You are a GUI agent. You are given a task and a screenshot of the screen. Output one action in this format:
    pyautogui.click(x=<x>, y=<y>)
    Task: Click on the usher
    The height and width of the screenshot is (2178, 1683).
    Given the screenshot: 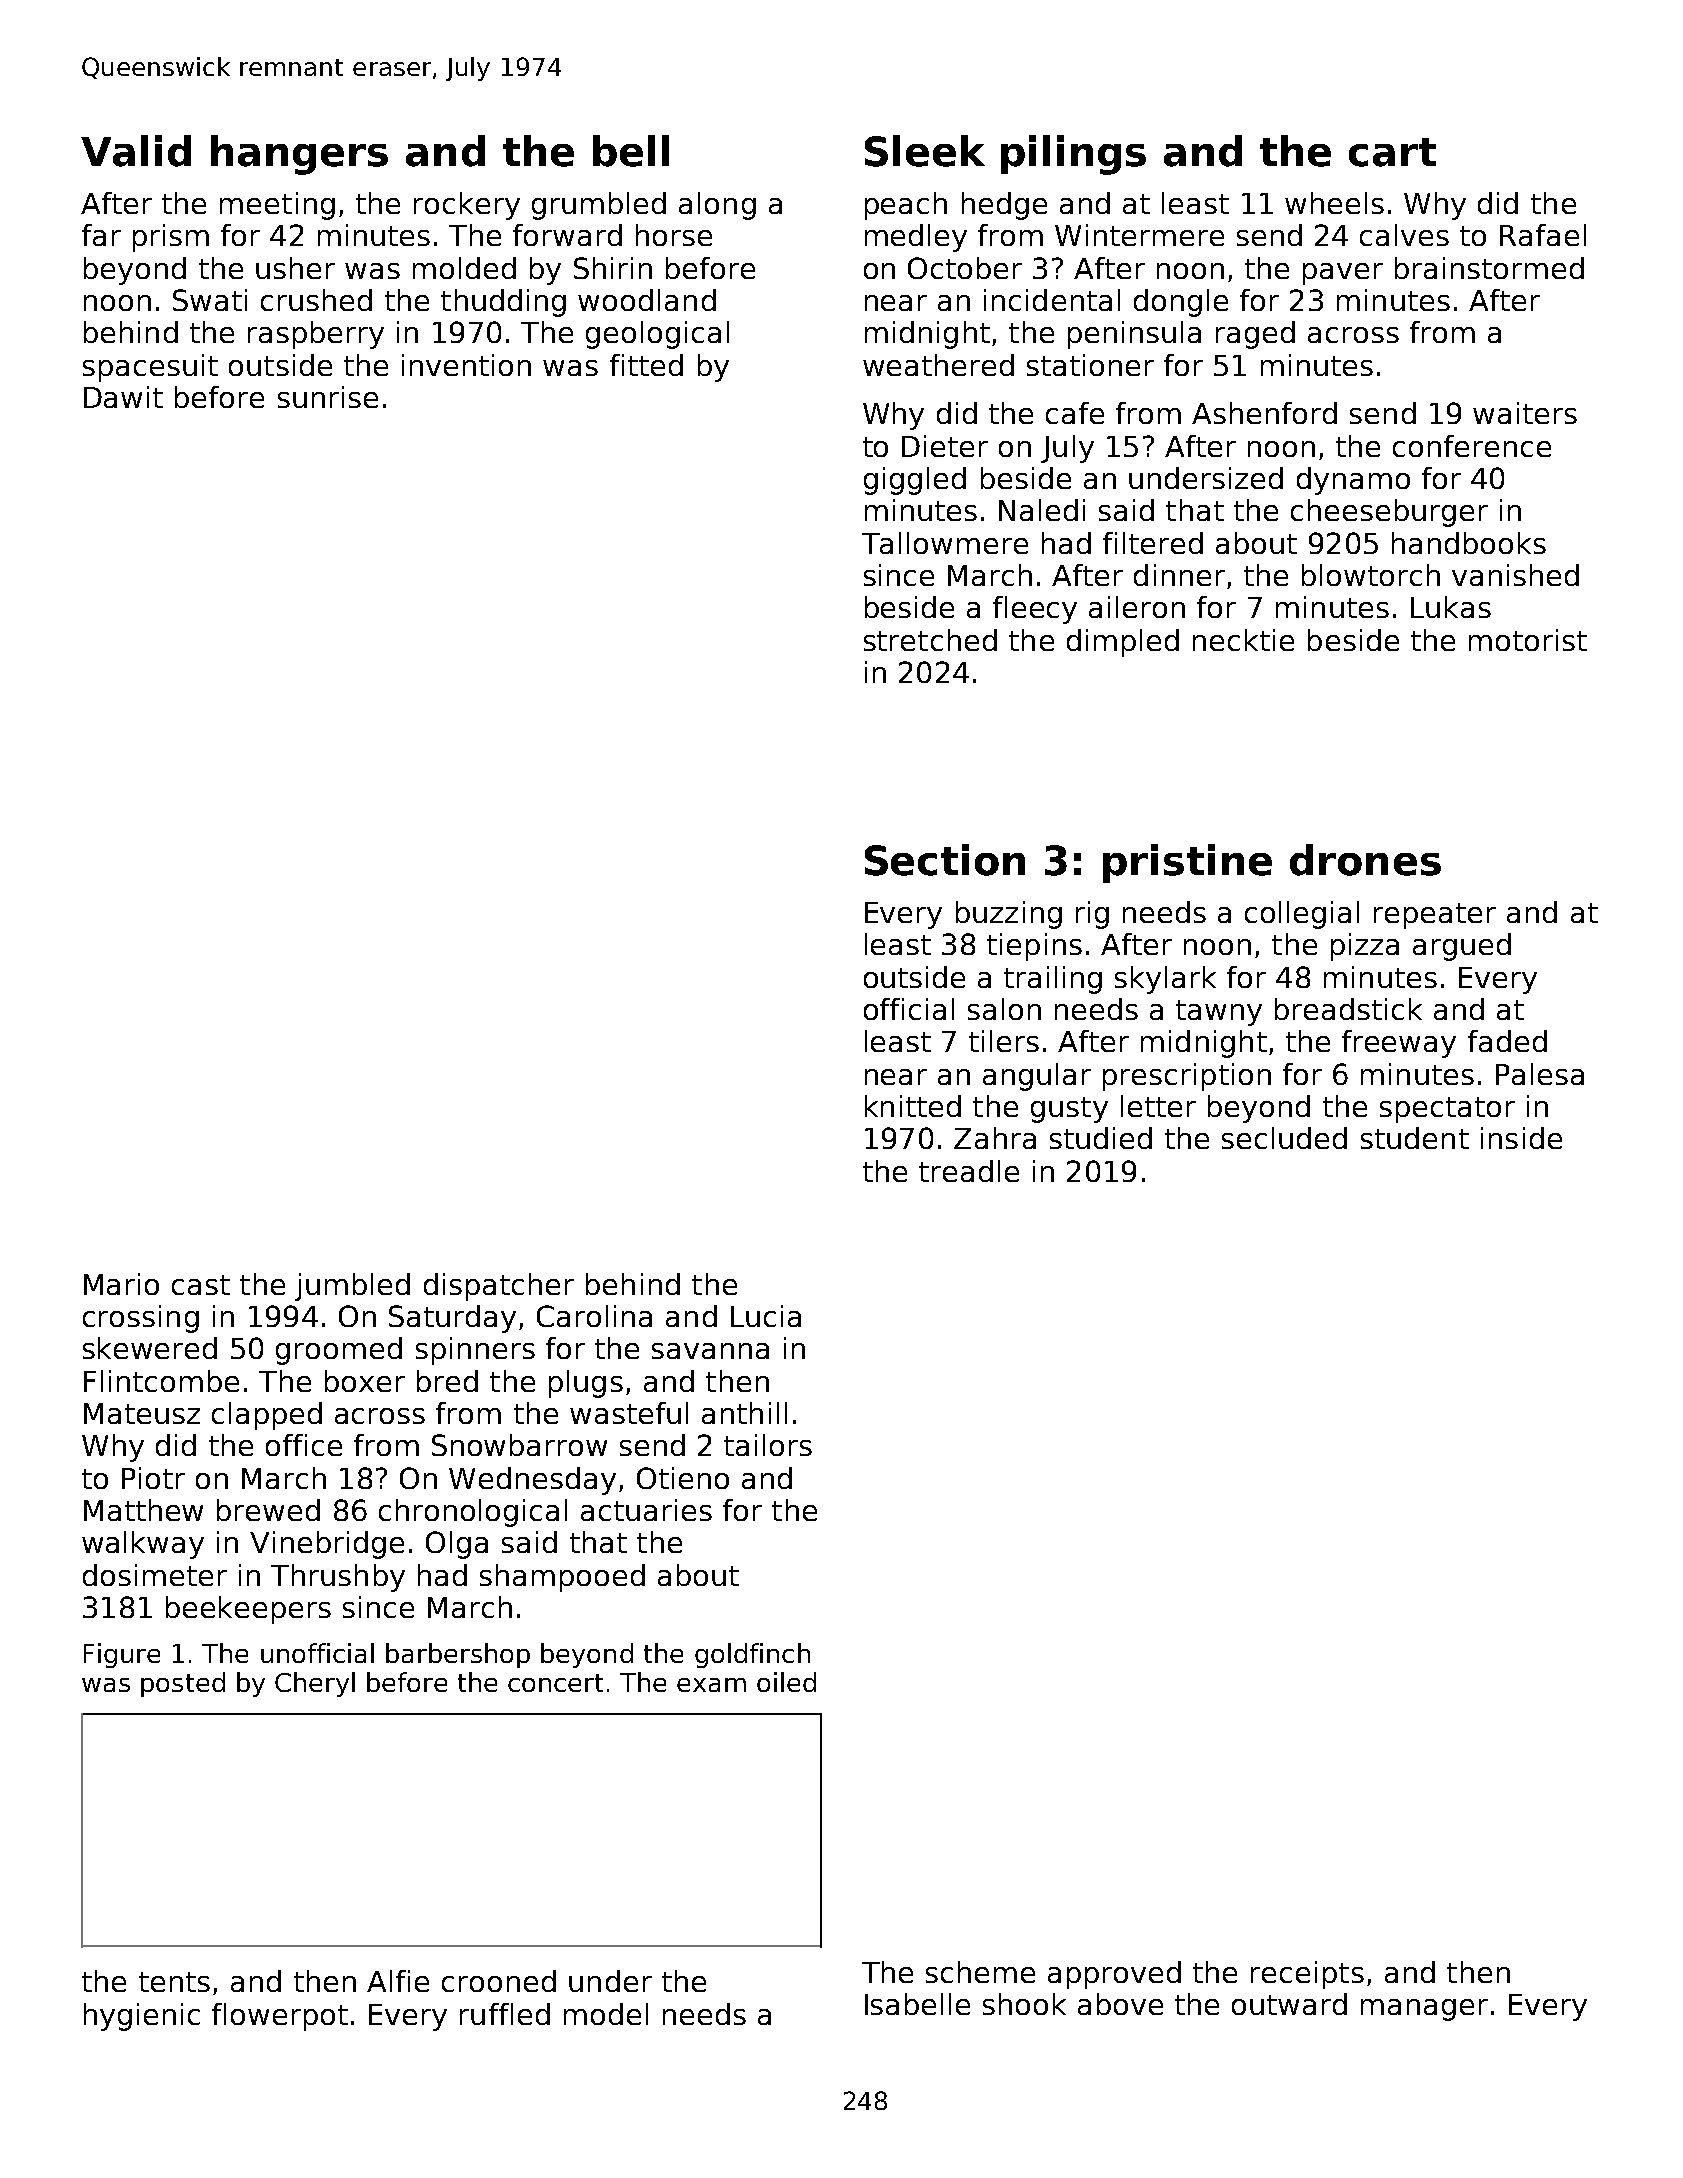 What is the action you would take?
    pyautogui.click(x=295, y=268)
